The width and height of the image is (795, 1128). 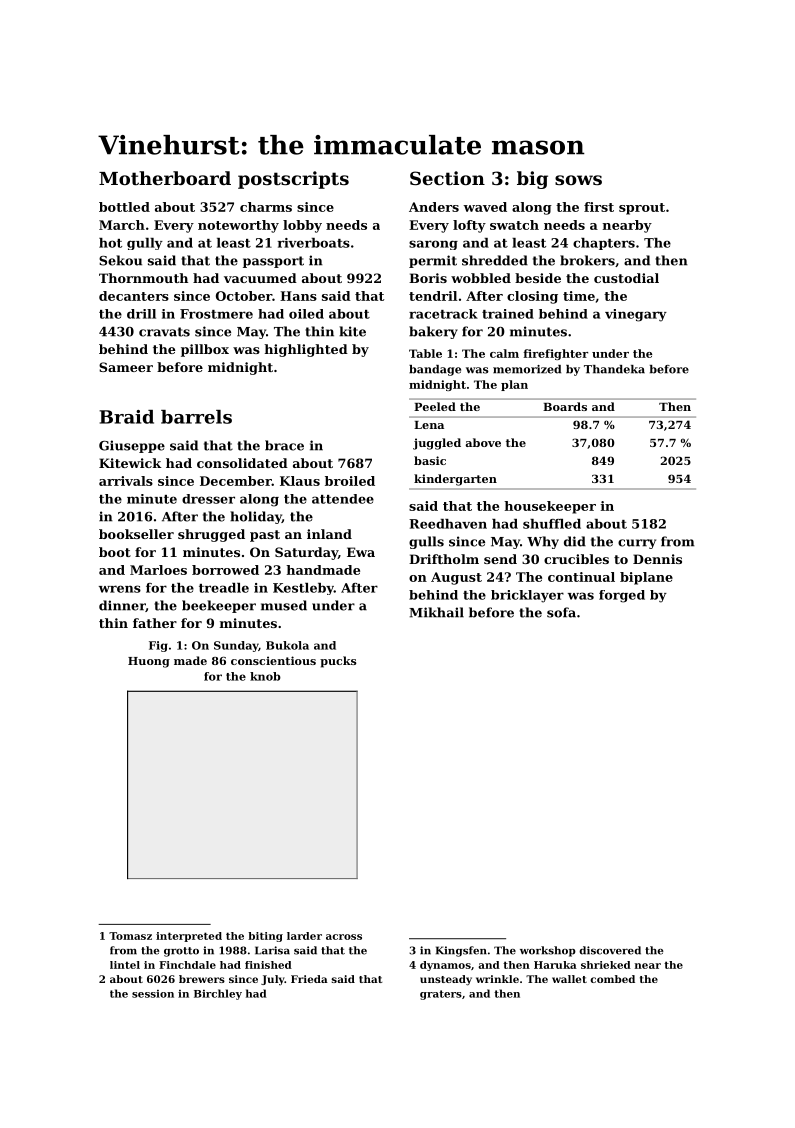 I want to click on sofa, so click(x=561, y=612).
